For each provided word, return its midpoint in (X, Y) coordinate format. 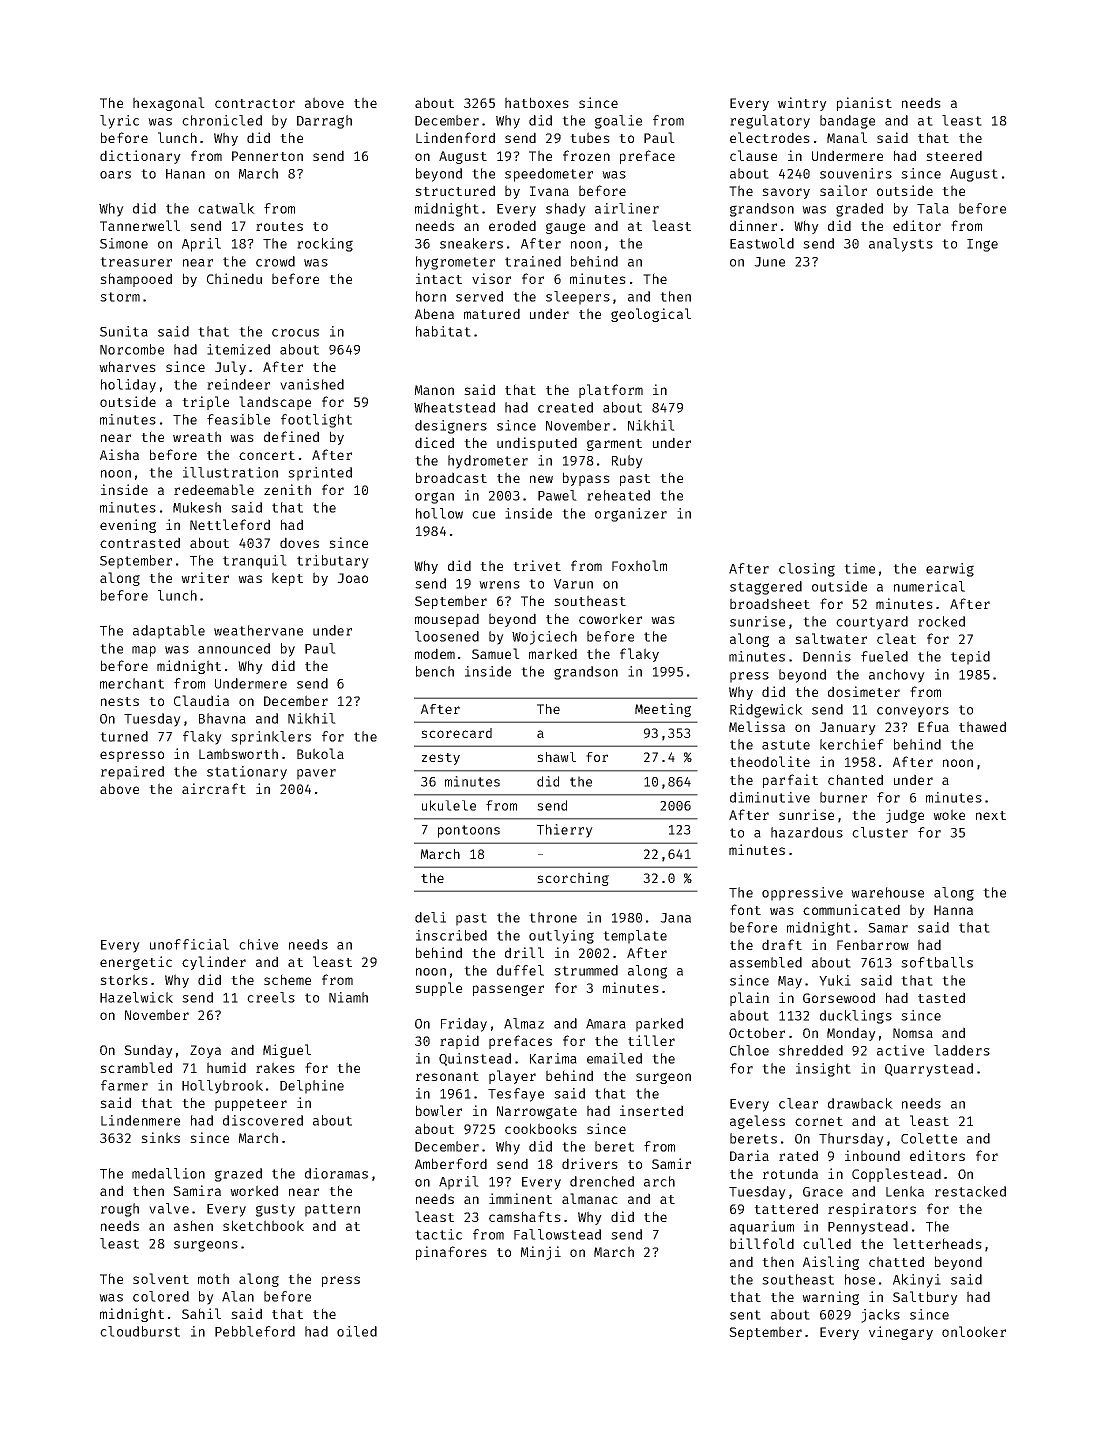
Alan (238, 1296)
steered (954, 155)
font (745, 909)
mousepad (447, 620)
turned (124, 736)
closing (807, 570)
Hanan (185, 174)
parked (659, 1025)
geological (651, 315)
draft (782, 944)
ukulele (449, 805)
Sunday (148, 1051)
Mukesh (197, 507)
